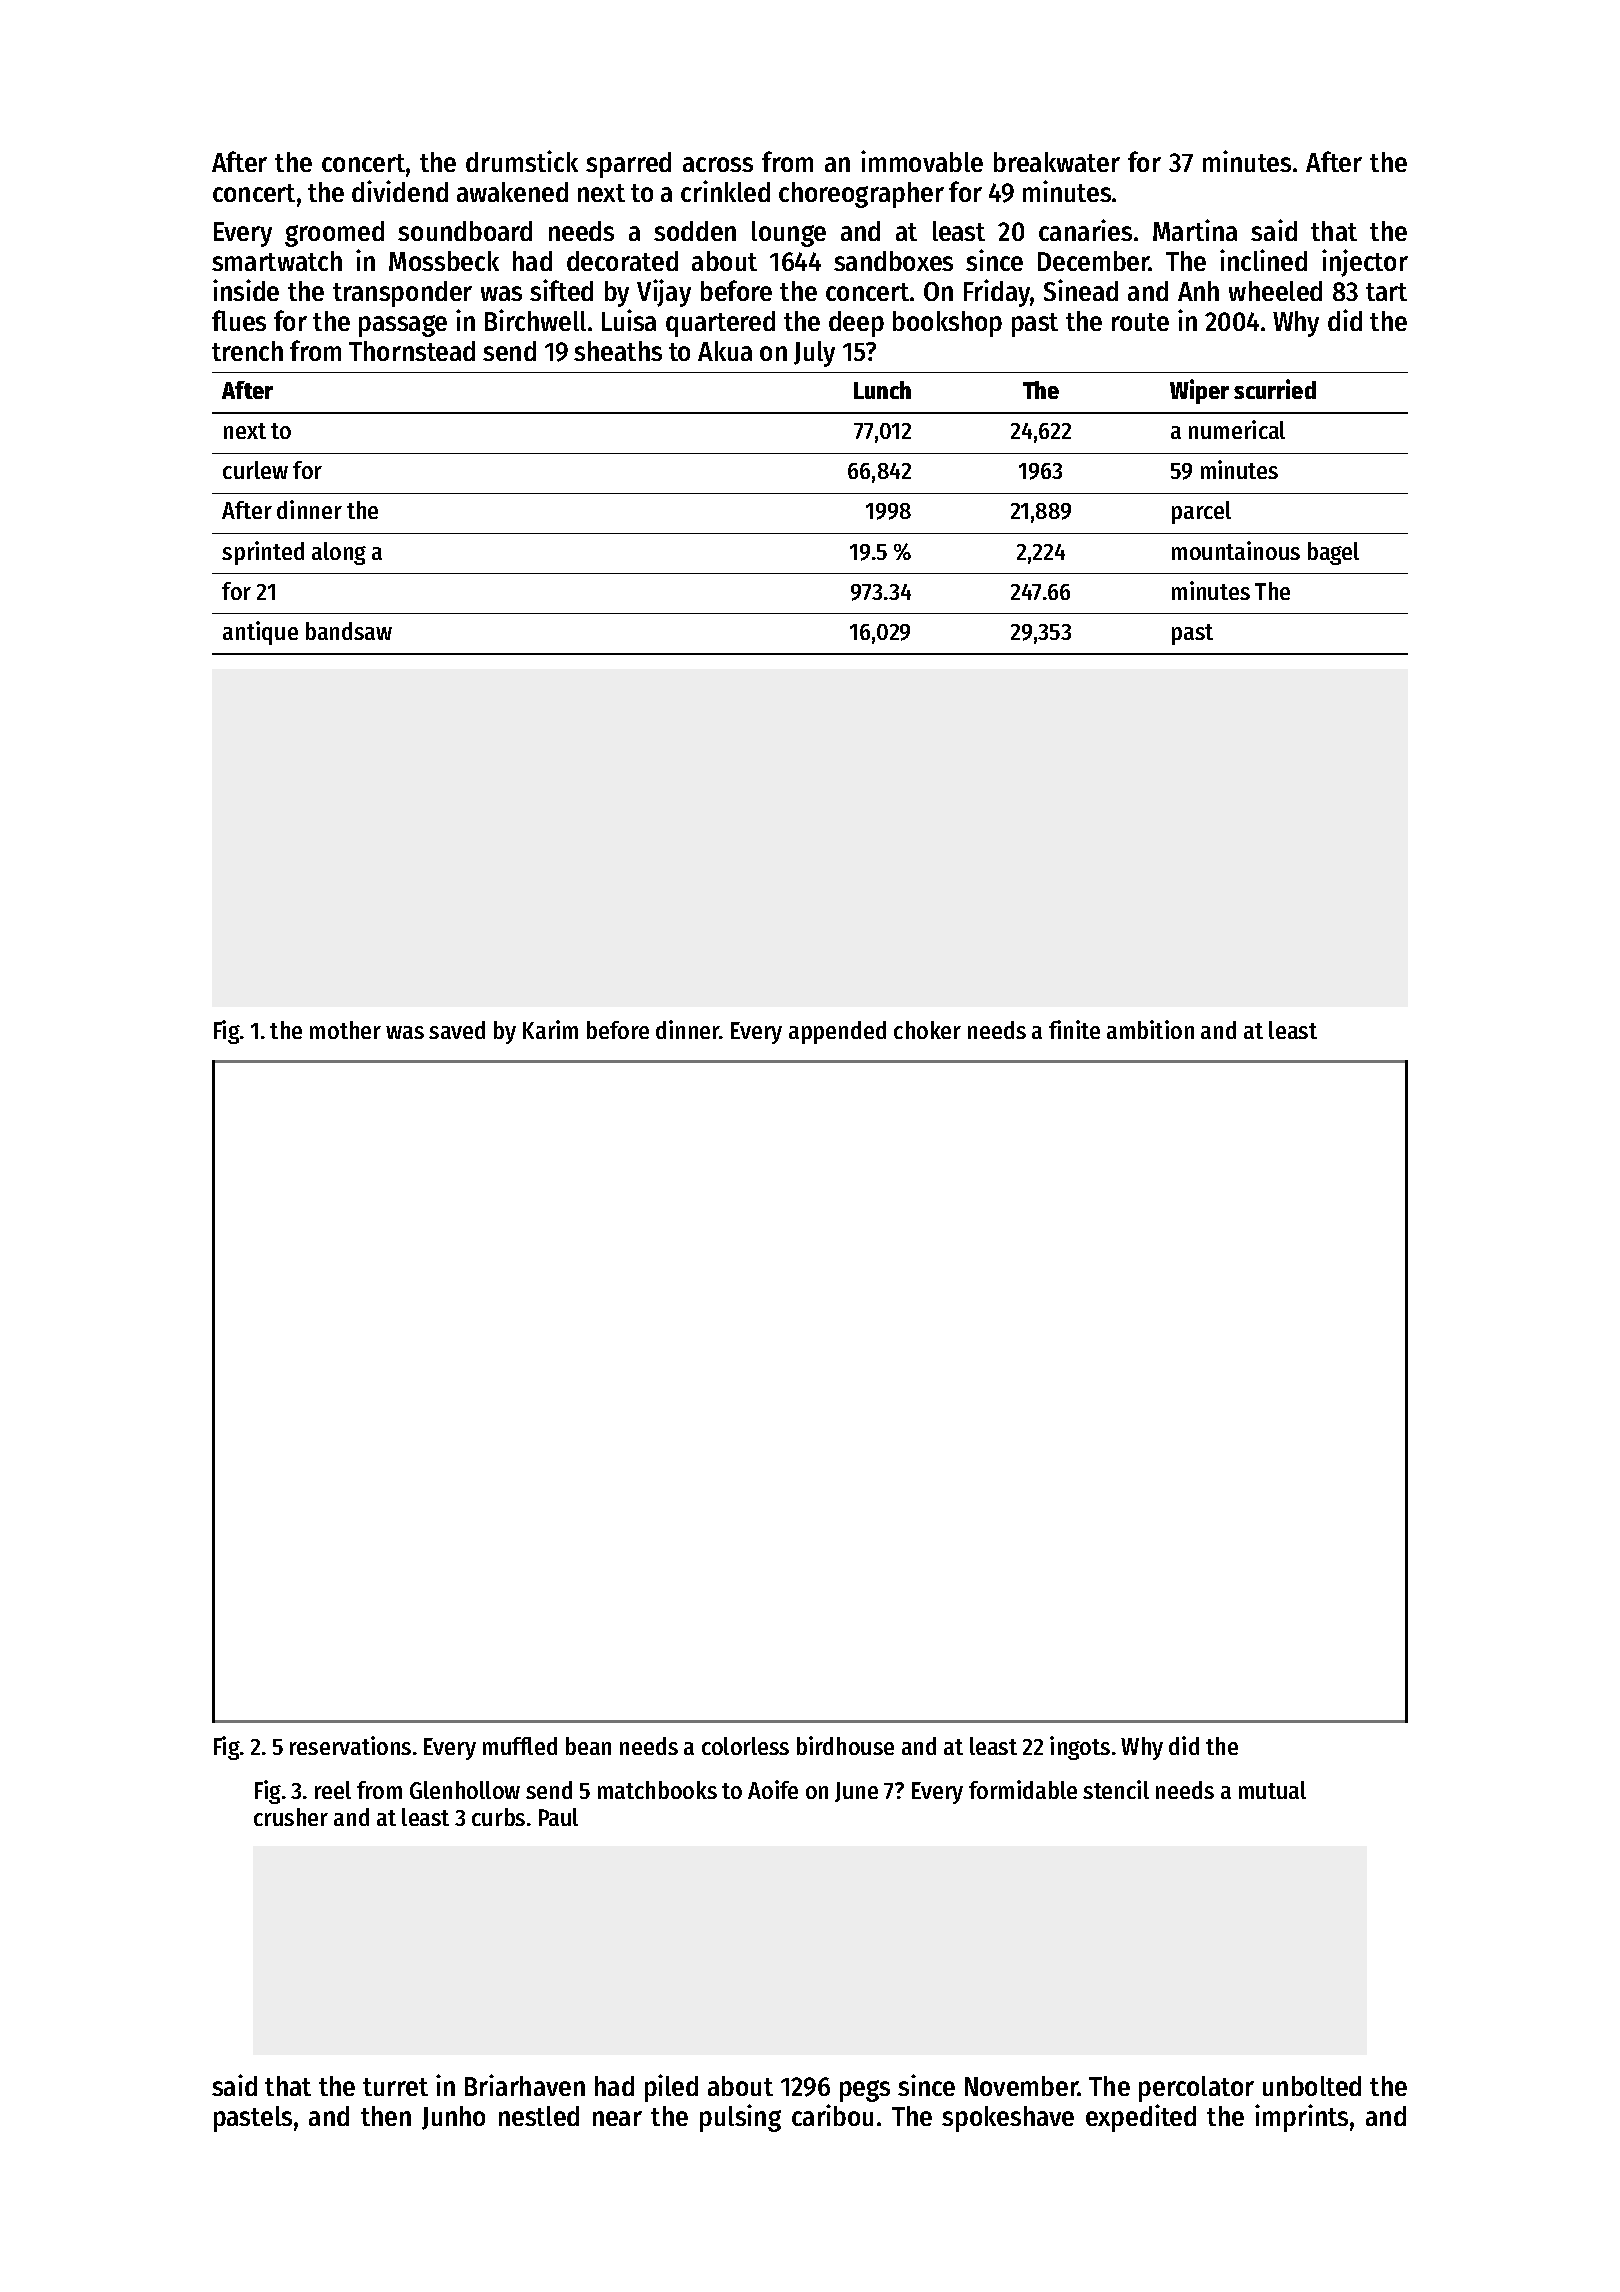 The image size is (1620, 2292). Describe the element at coordinates (865, 2091) in the screenshot. I see `pegs` at that location.
